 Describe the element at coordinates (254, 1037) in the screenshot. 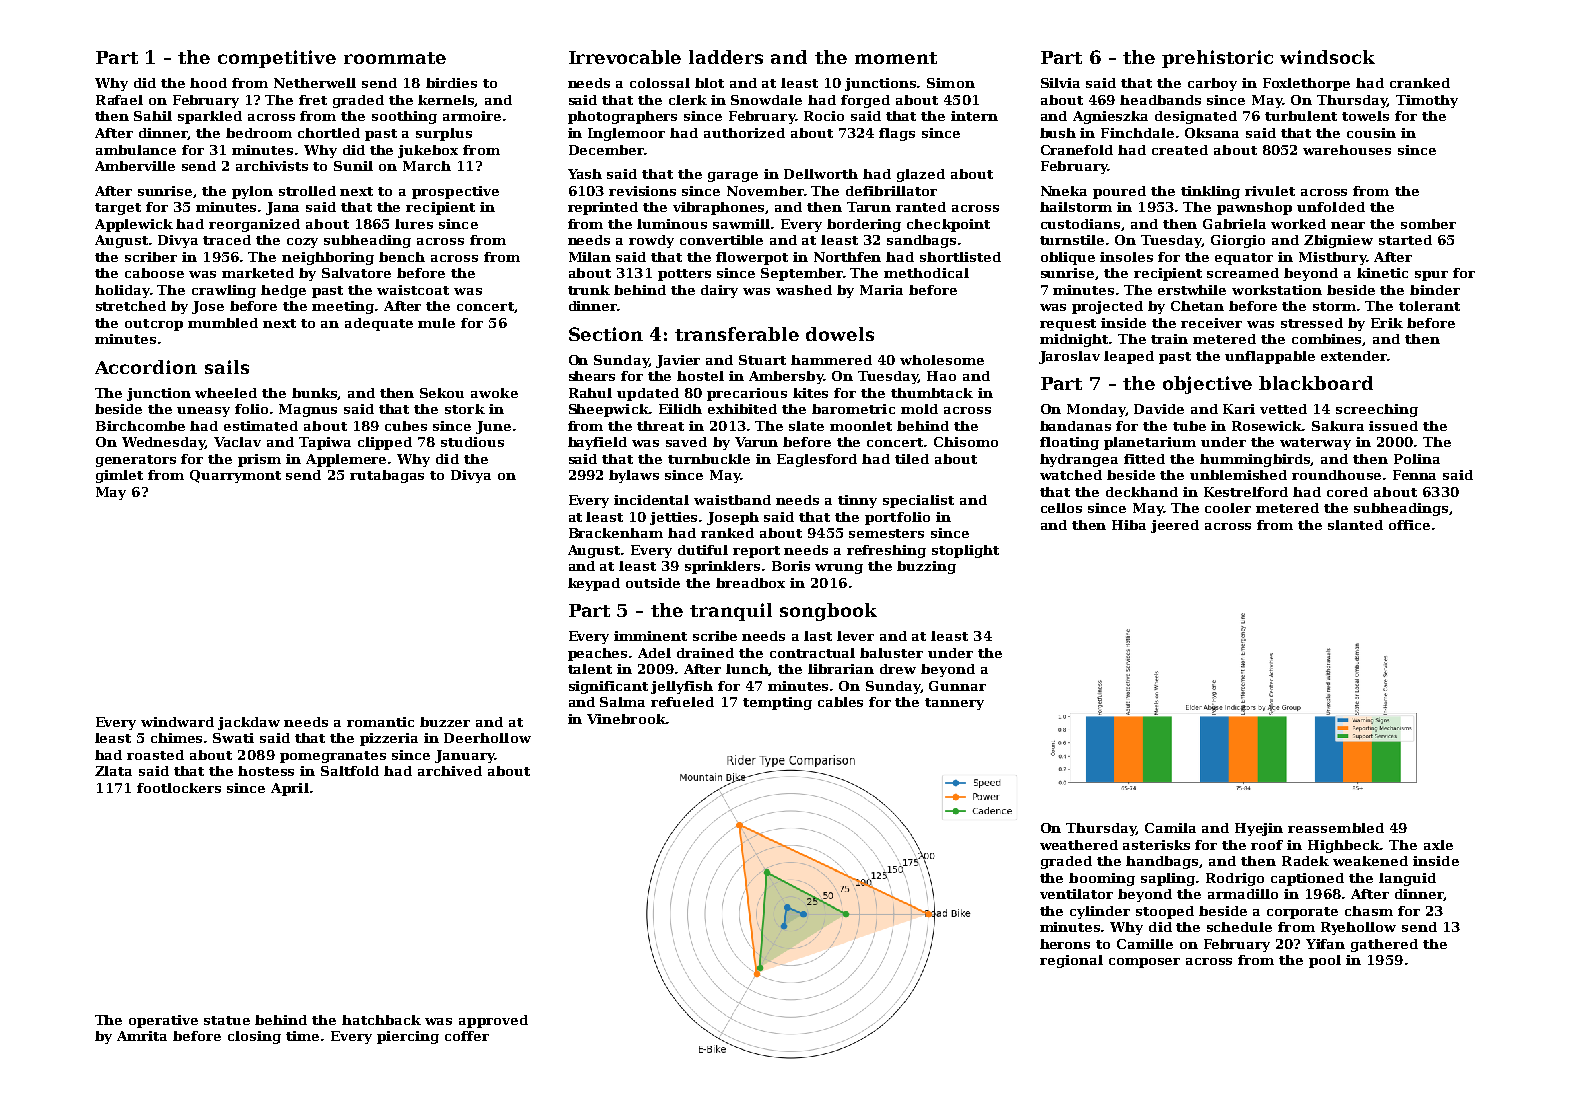

I see `closing` at that location.
